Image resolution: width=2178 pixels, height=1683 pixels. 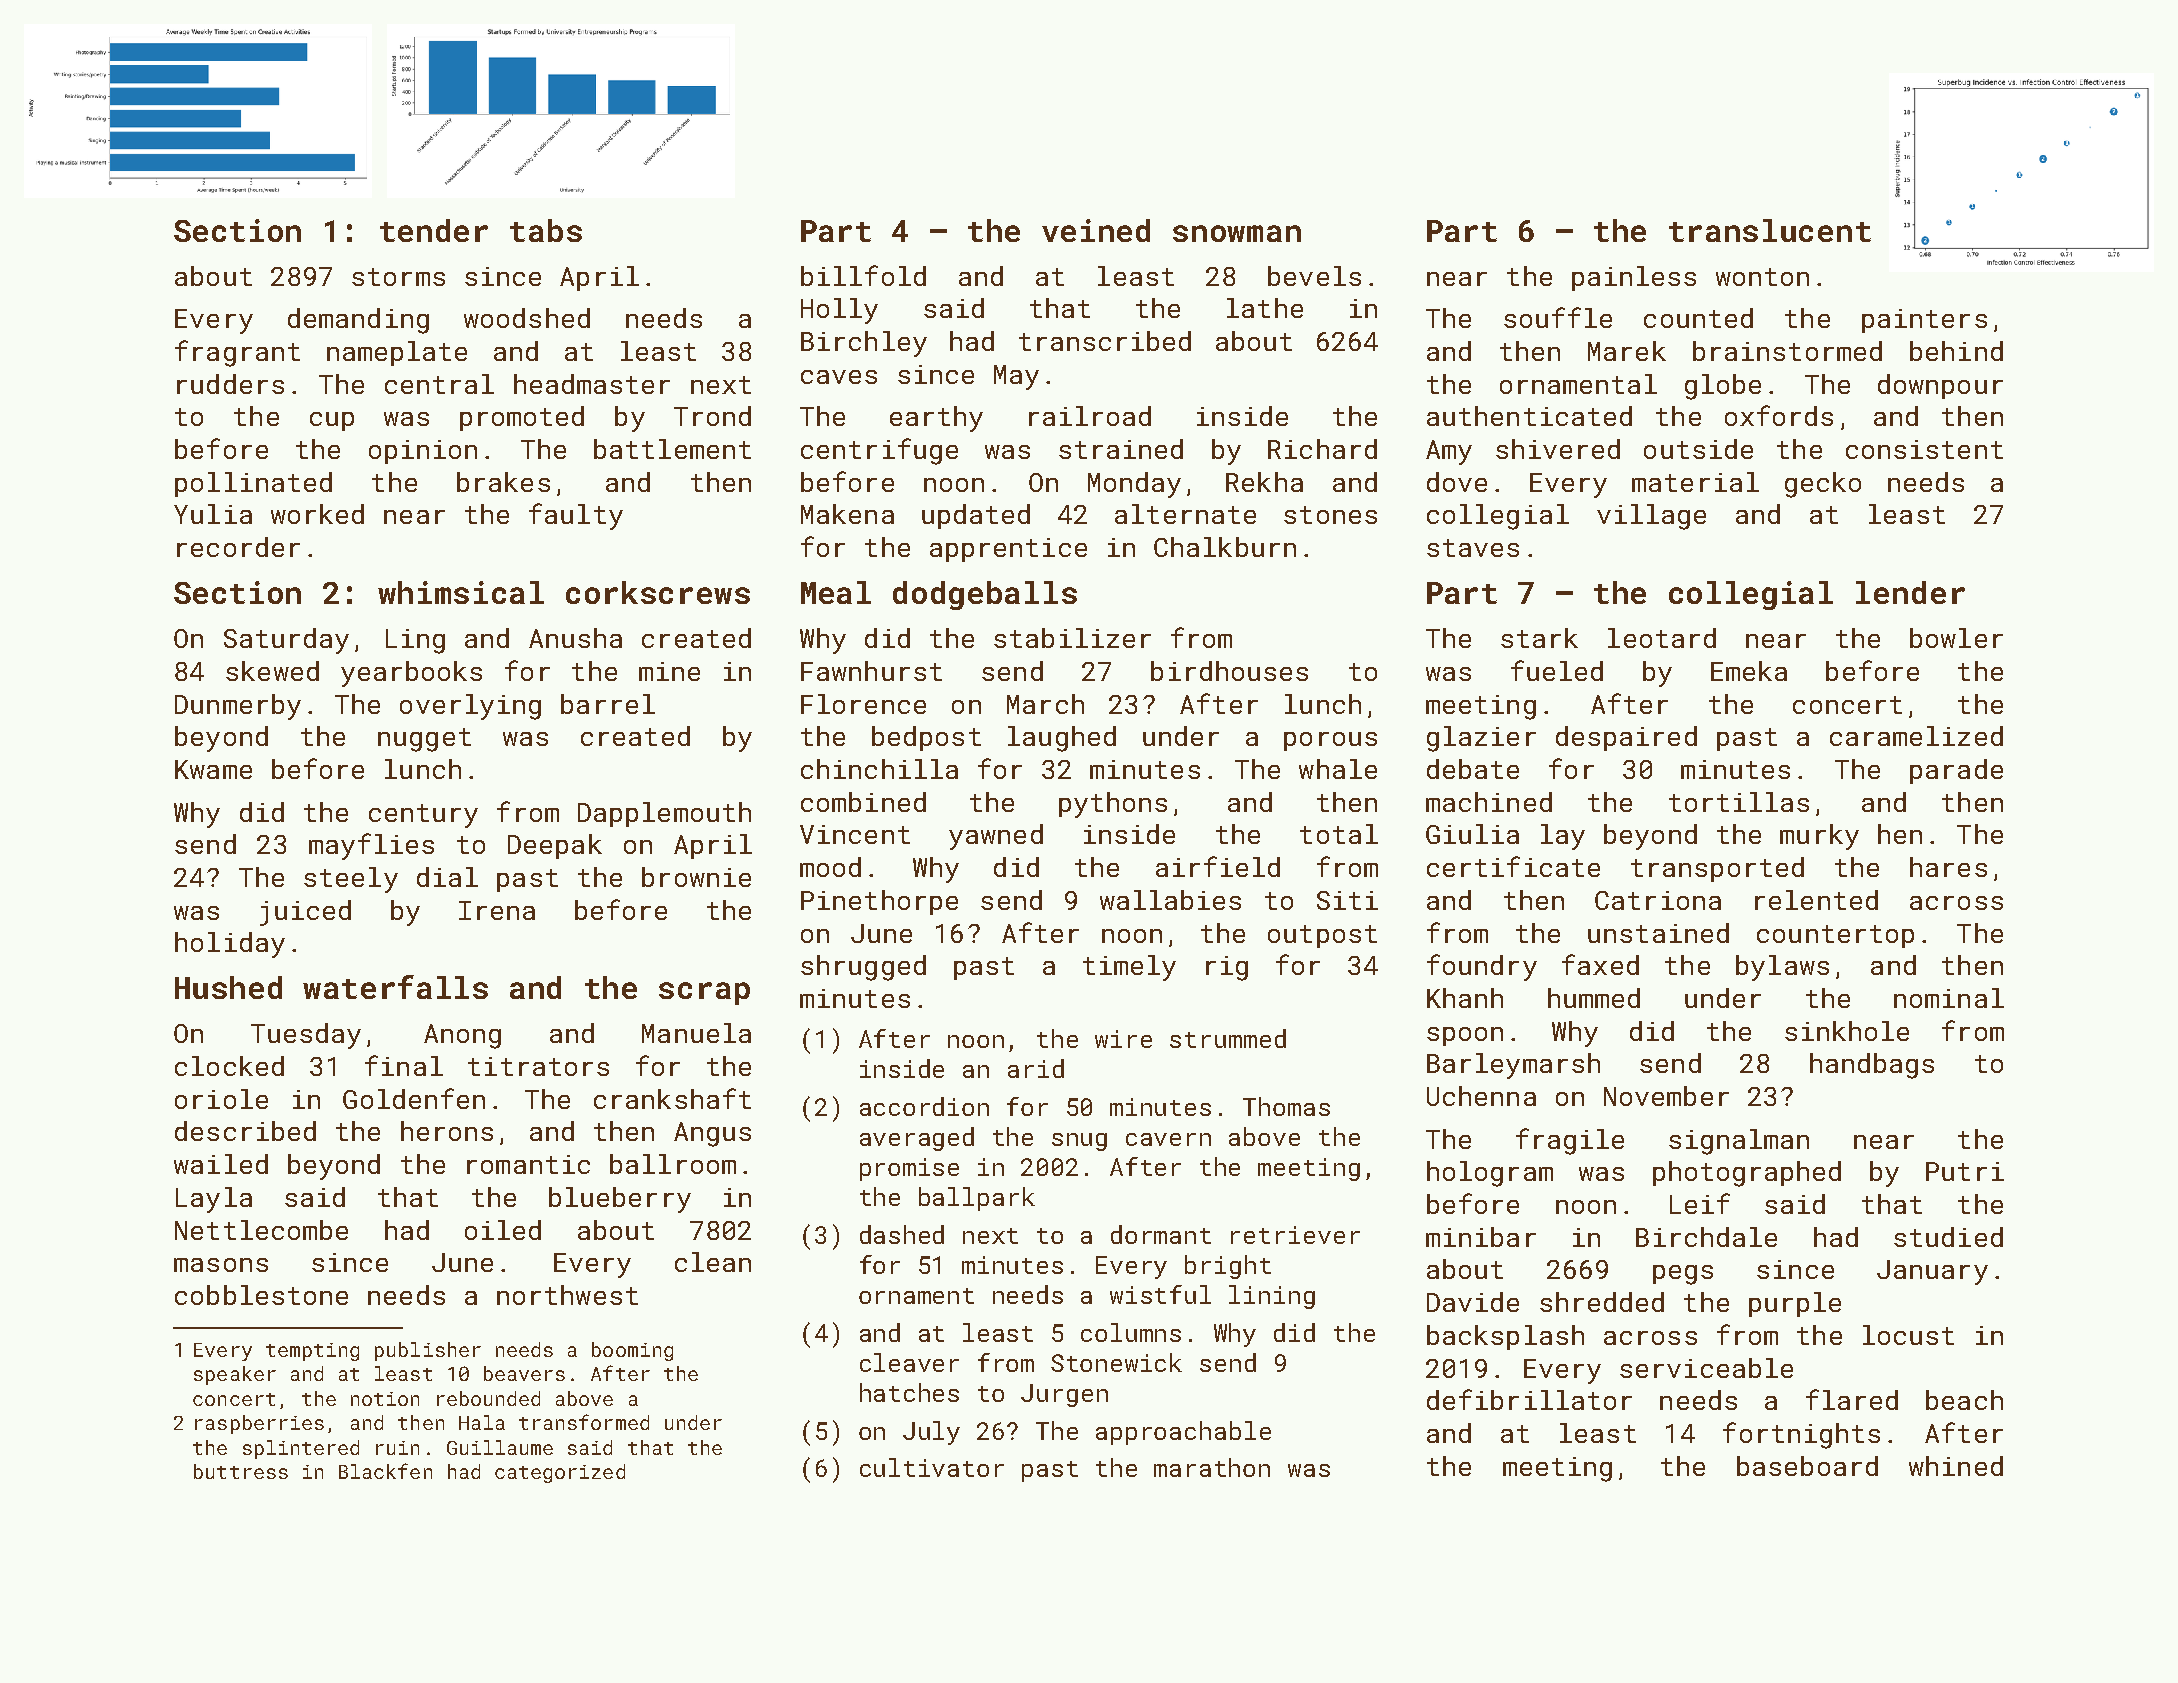 I want to click on caramelized, so click(x=1916, y=736).
